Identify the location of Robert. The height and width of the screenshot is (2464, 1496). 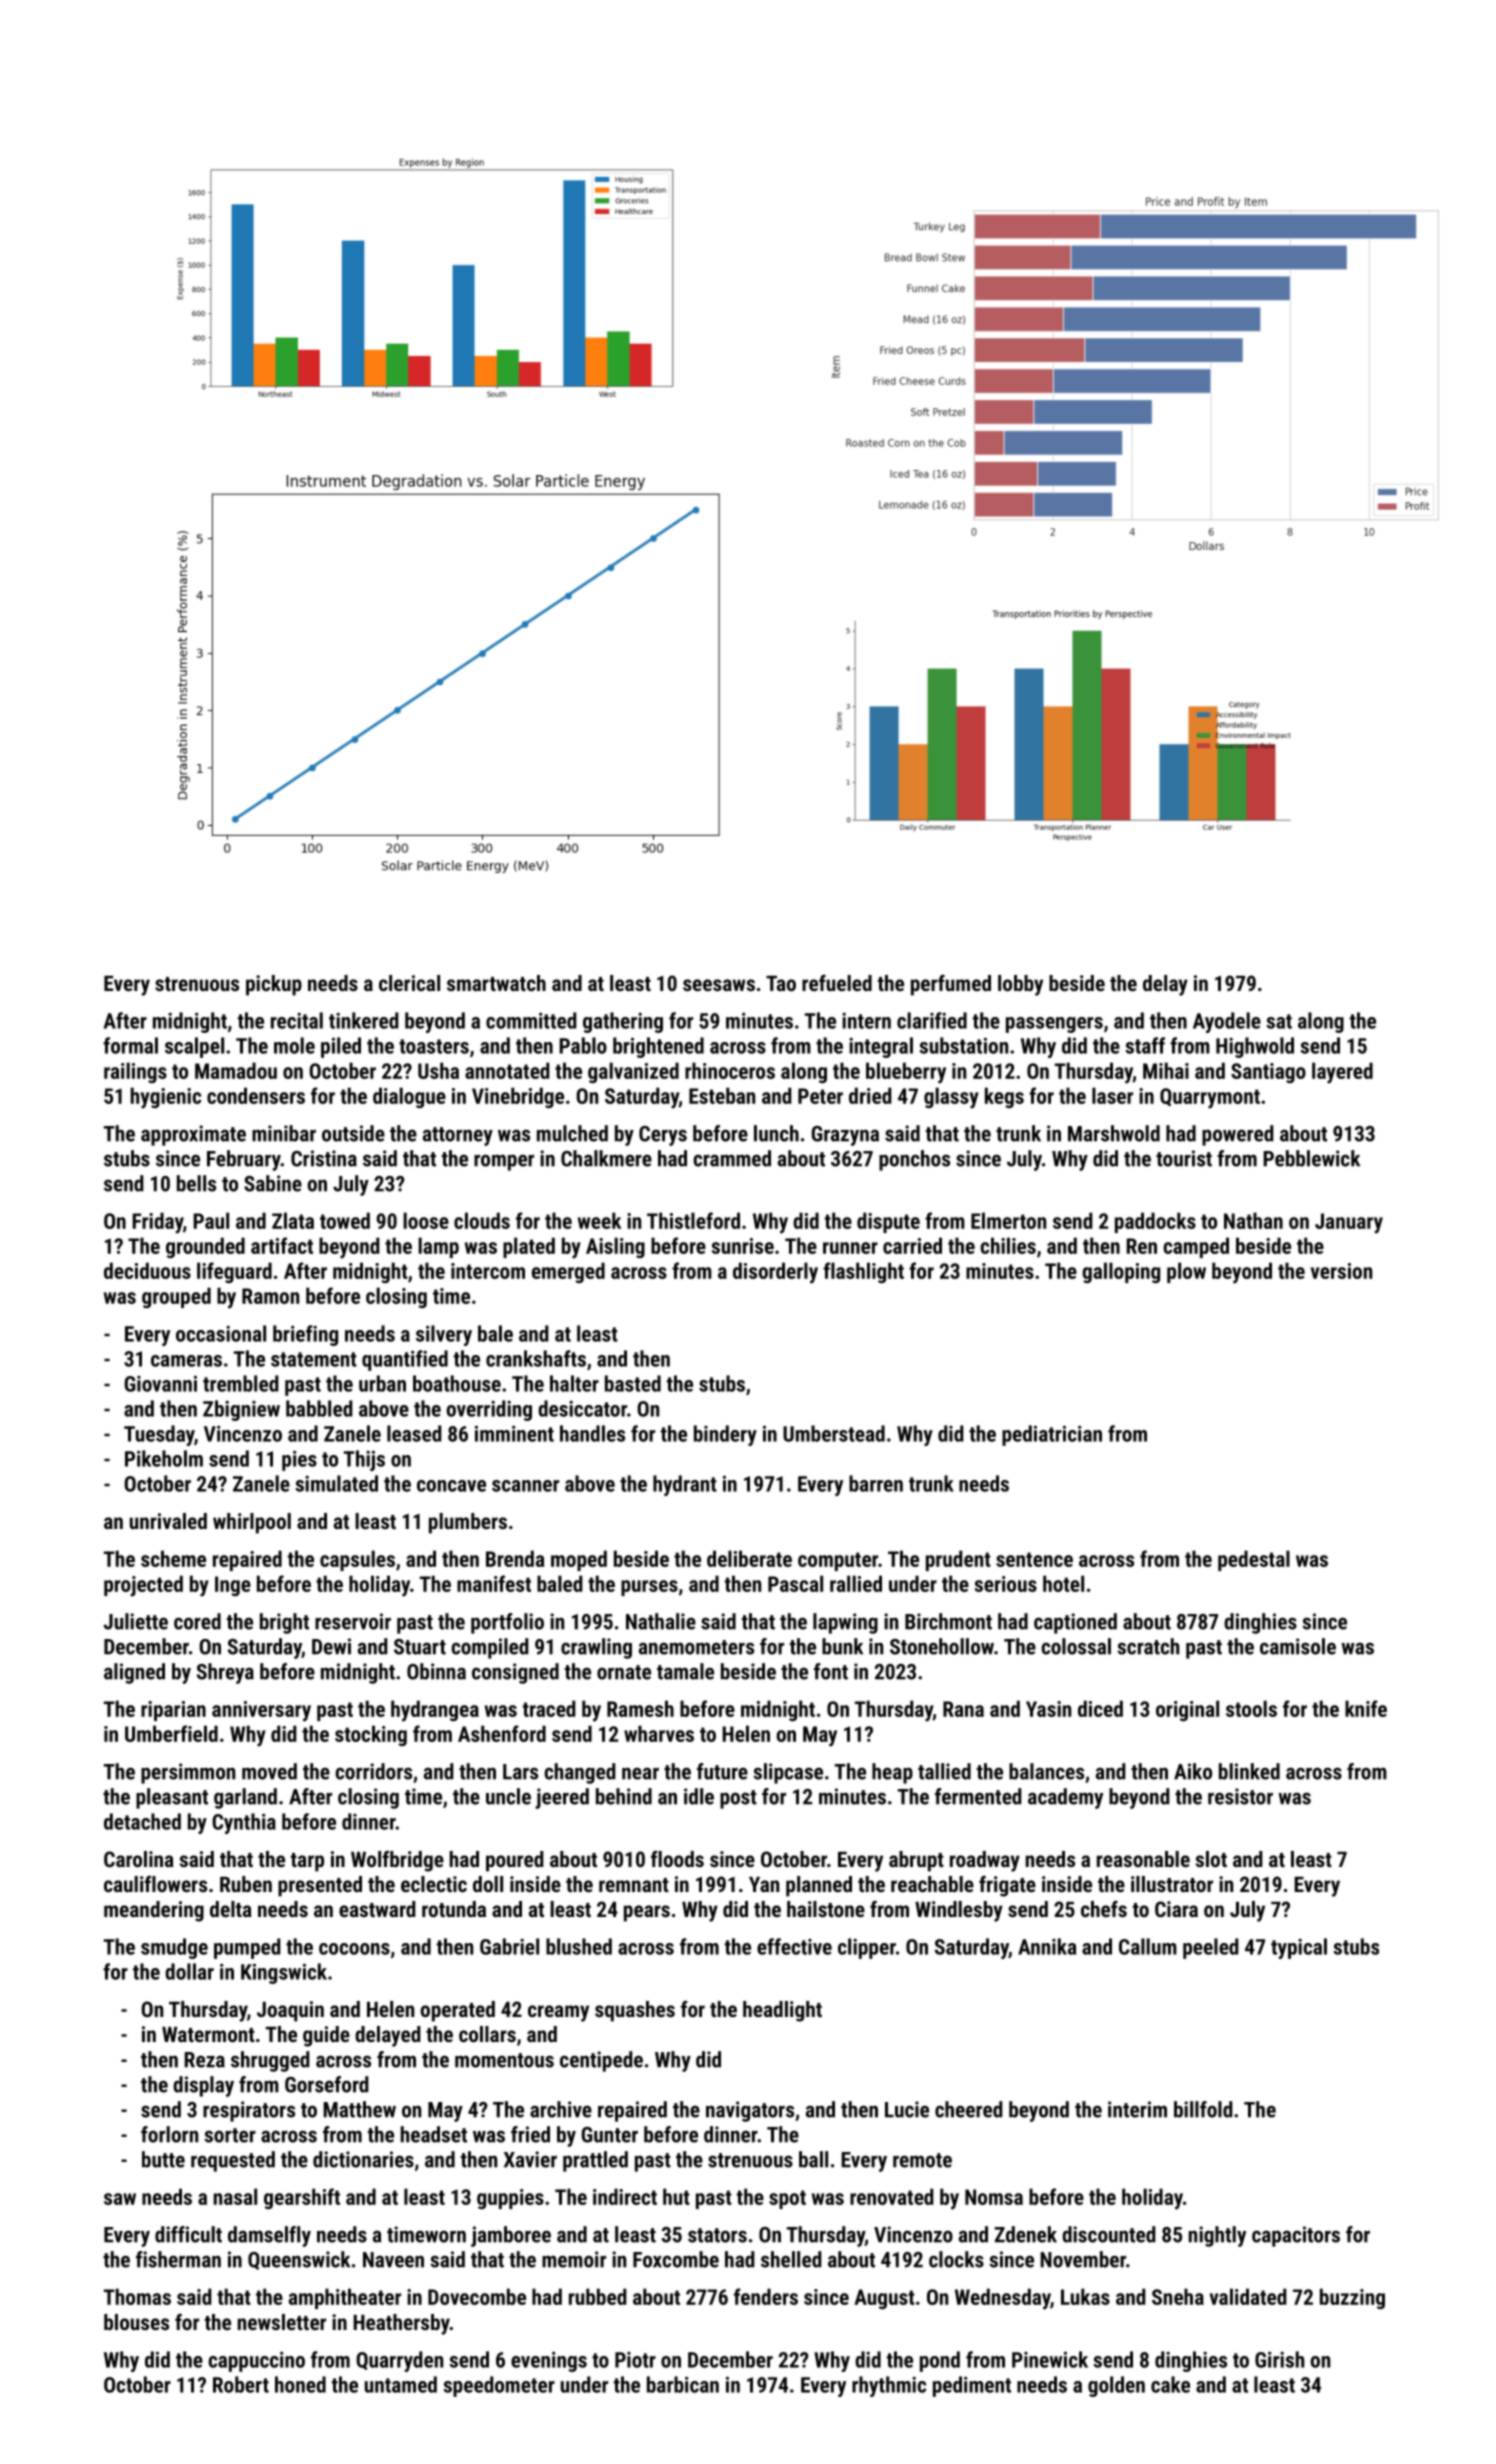
(241, 2384).
